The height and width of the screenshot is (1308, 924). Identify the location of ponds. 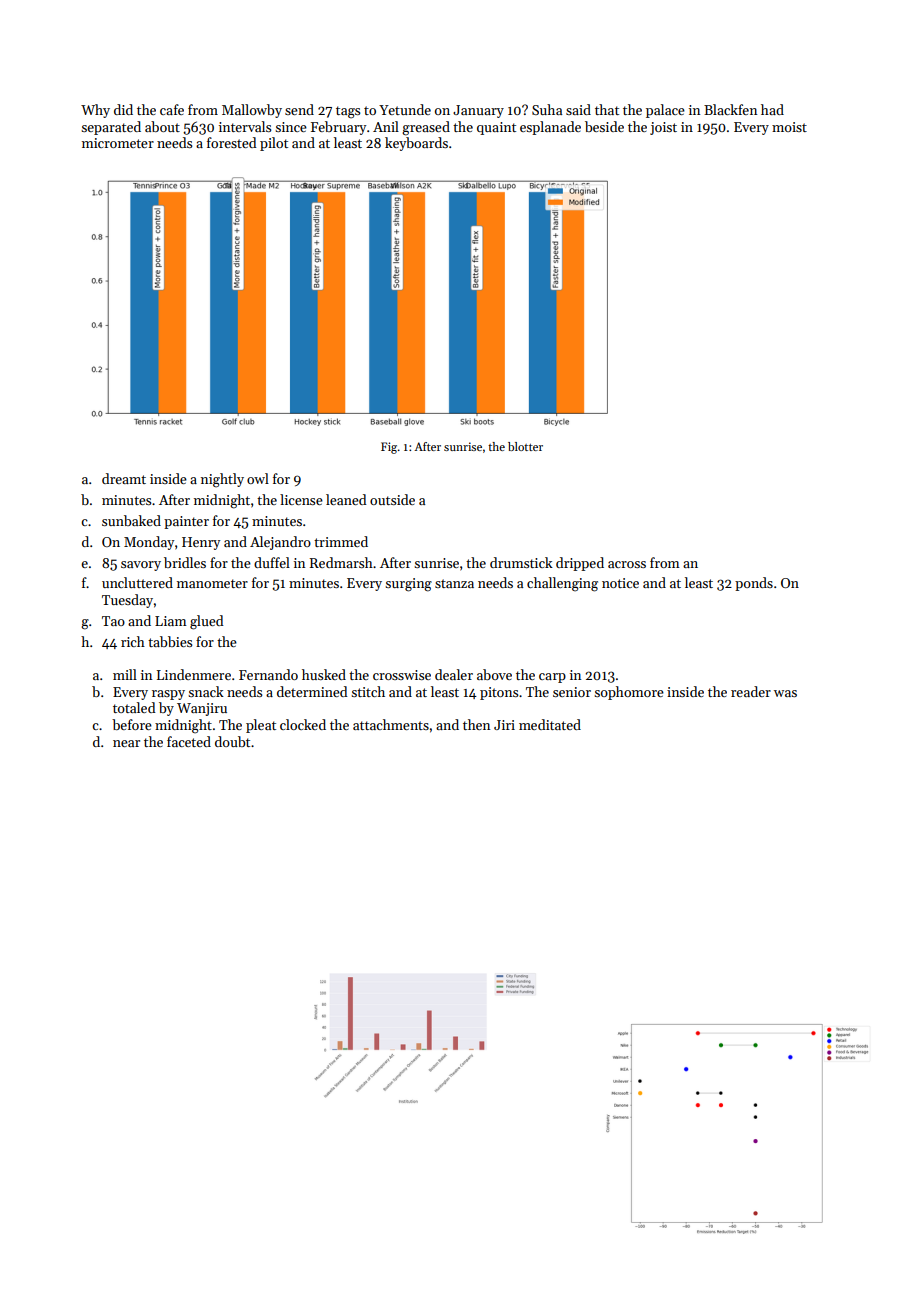
(754, 584).
